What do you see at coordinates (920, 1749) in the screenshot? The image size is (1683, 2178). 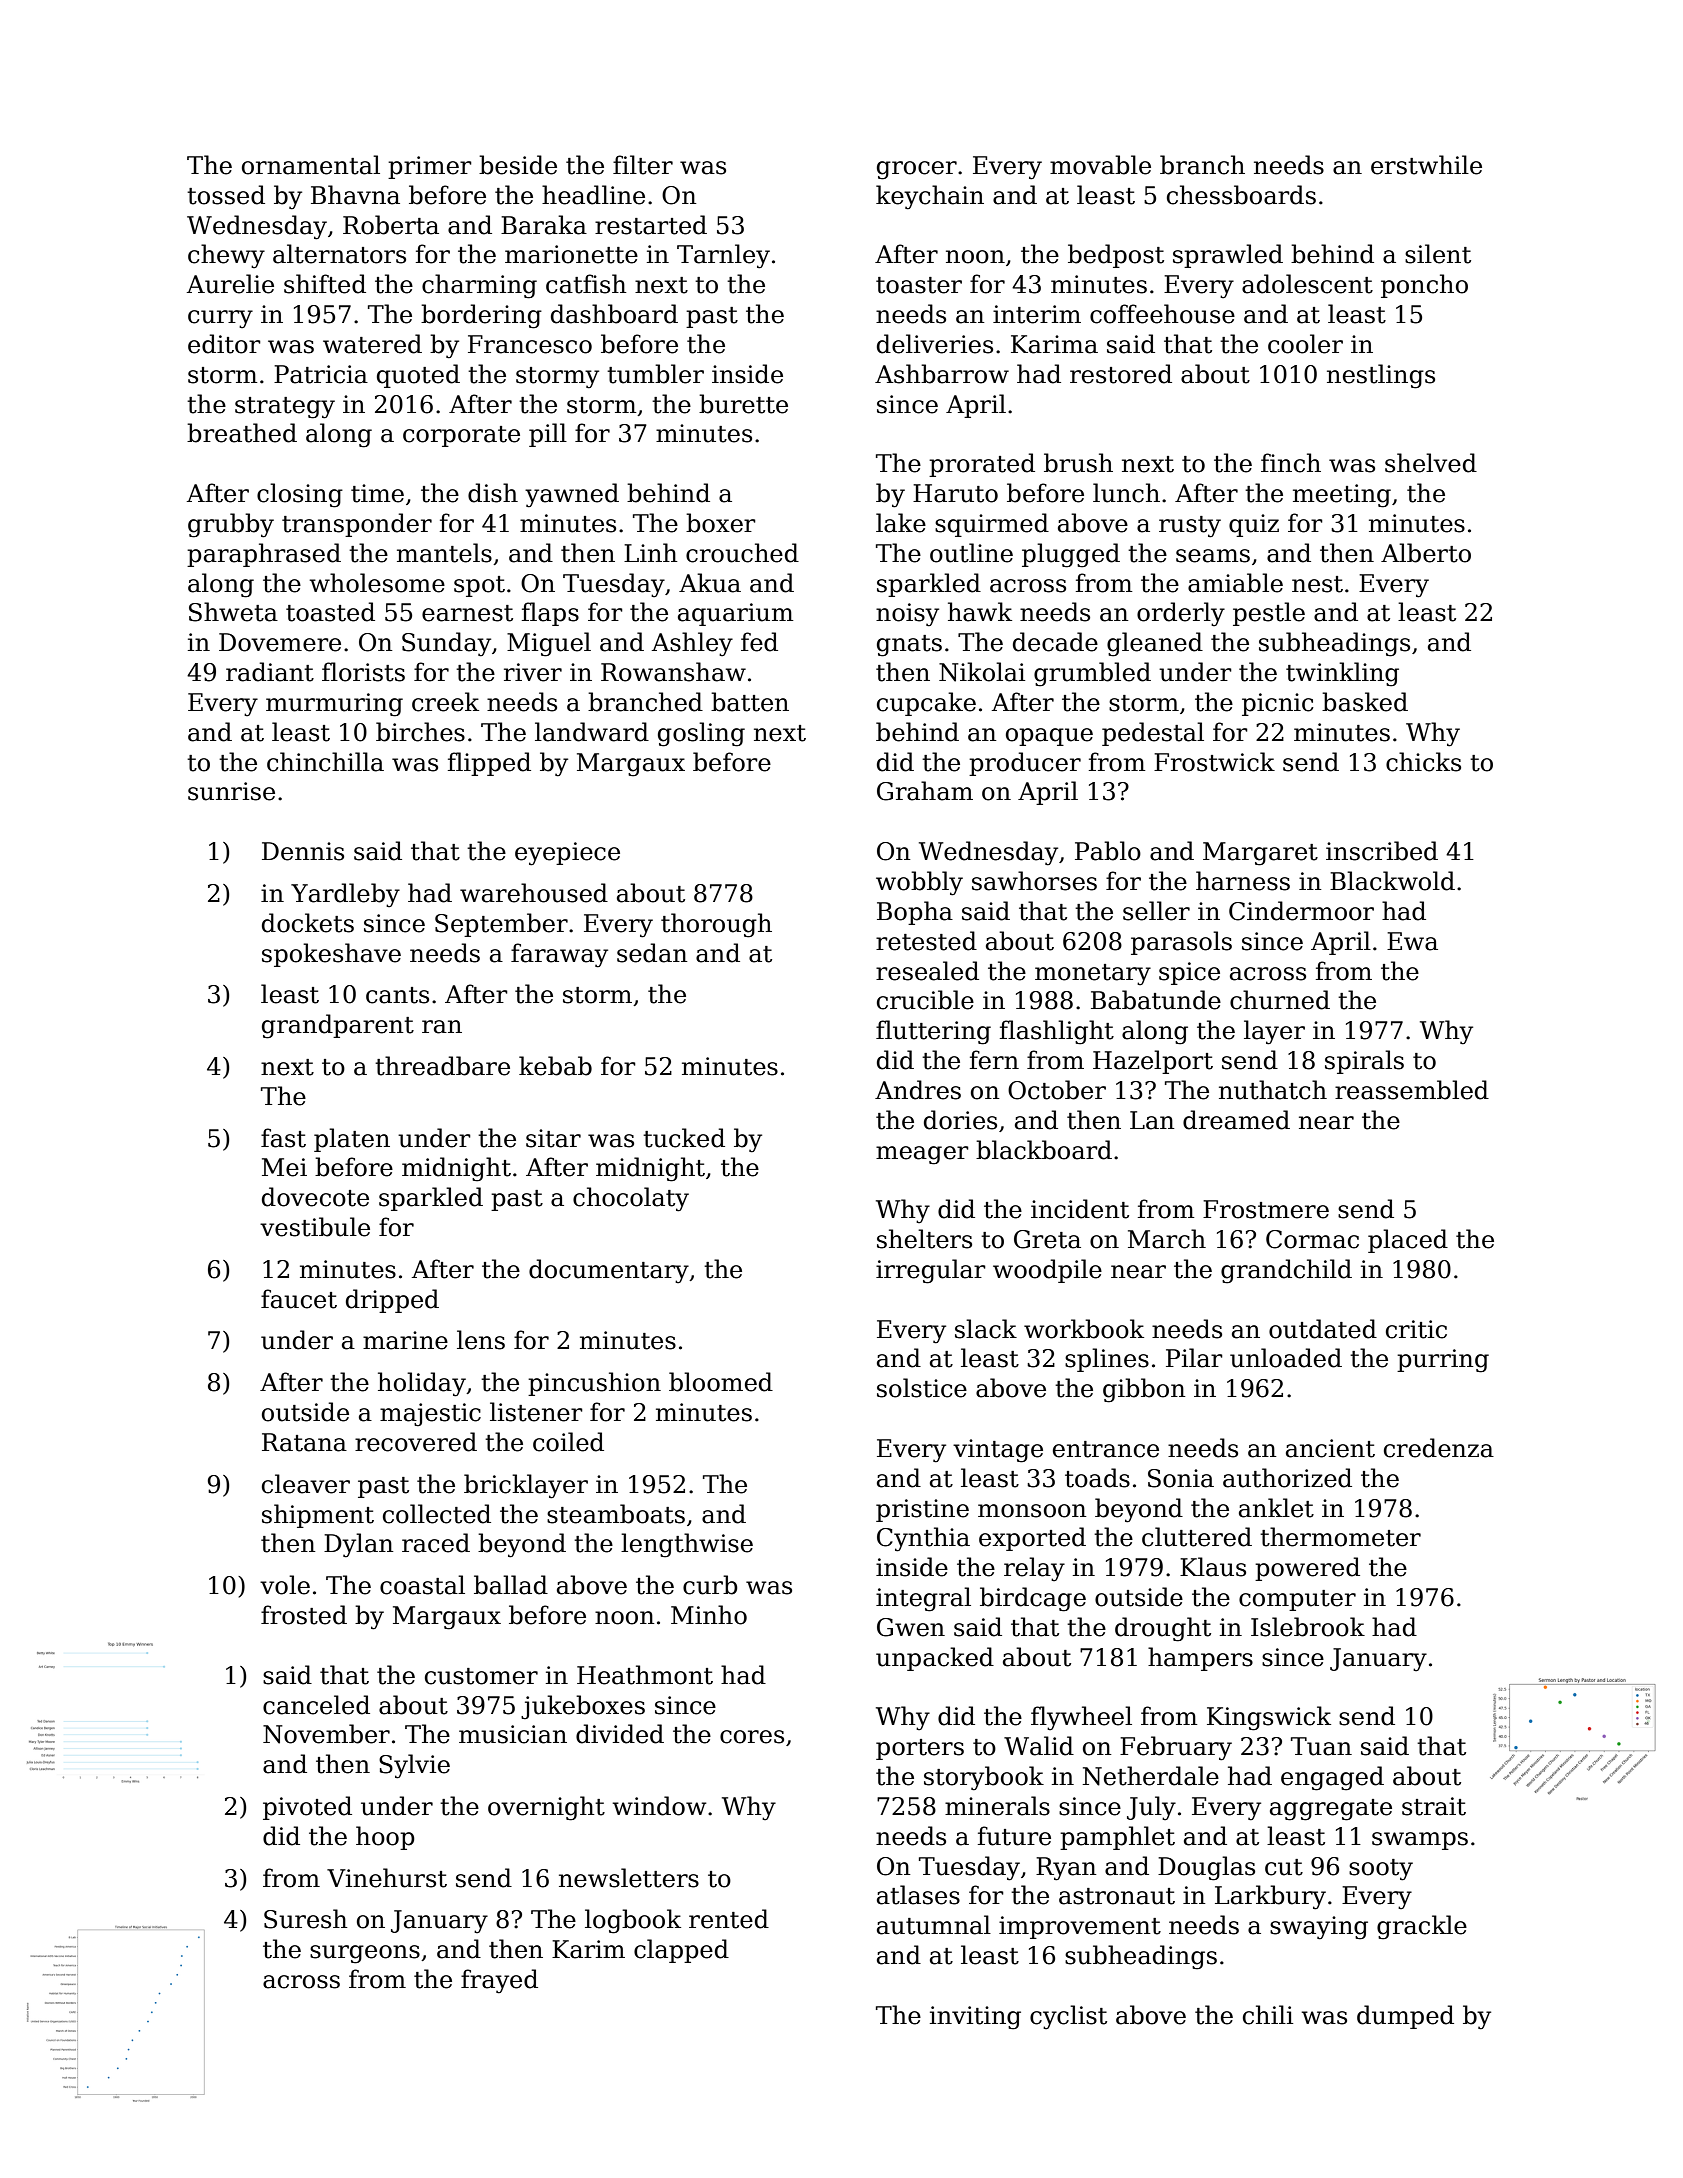 I see `porters` at bounding box center [920, 1749].
